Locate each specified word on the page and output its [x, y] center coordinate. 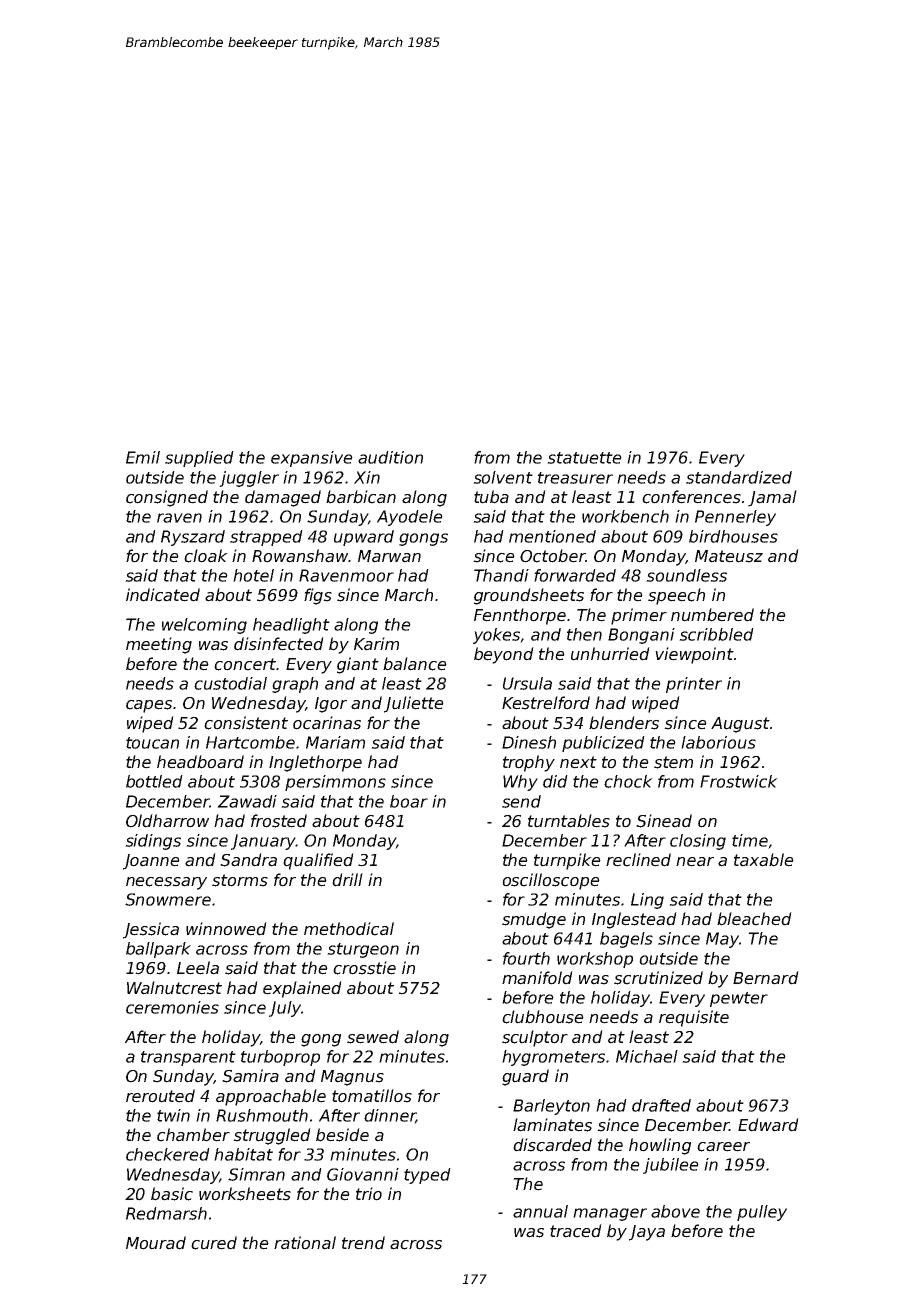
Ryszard [193, 538]
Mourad [156, 1243]
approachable [271, 1097]
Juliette [414, 704]
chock [628, 781]
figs [318, 596]
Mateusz [729, 556]
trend [363, 1243]
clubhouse [543, 1017]
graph [295, 685]
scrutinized [658, 978]
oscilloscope [551, 881]
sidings [153, 842]
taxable [764, 860]
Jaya [647, 1233]
